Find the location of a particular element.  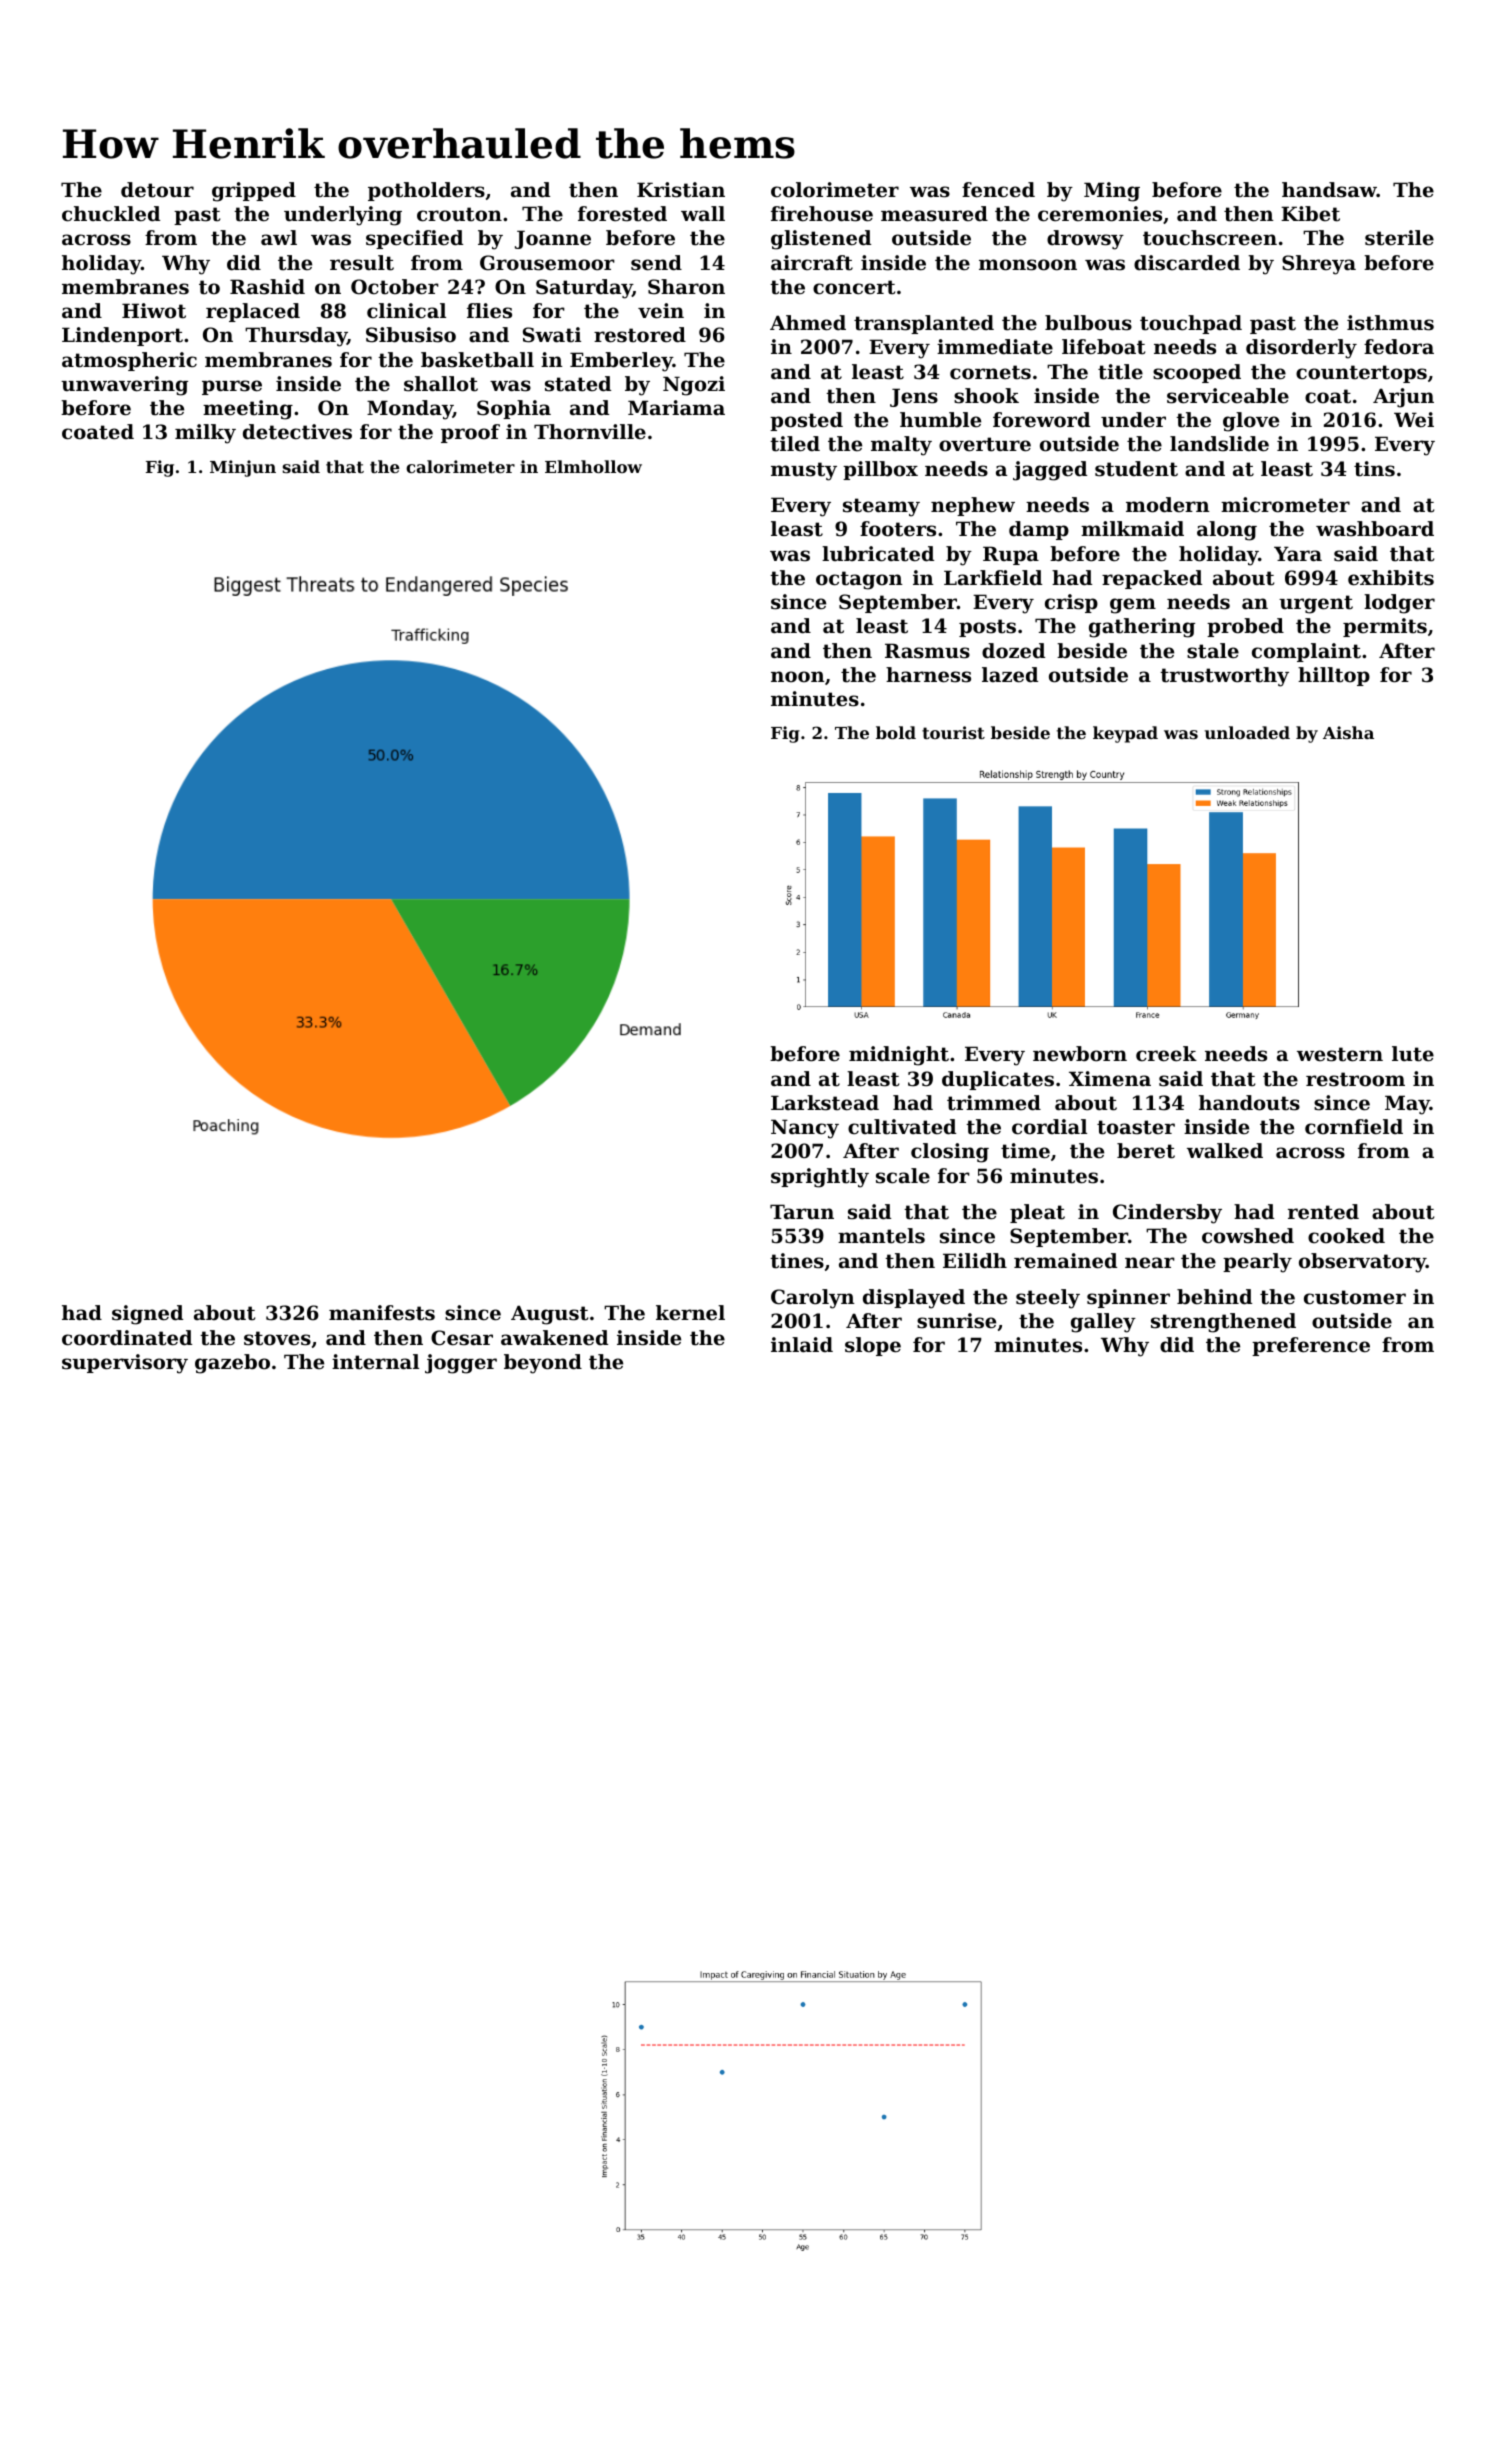

bold is located at coordinates (896, 732).
